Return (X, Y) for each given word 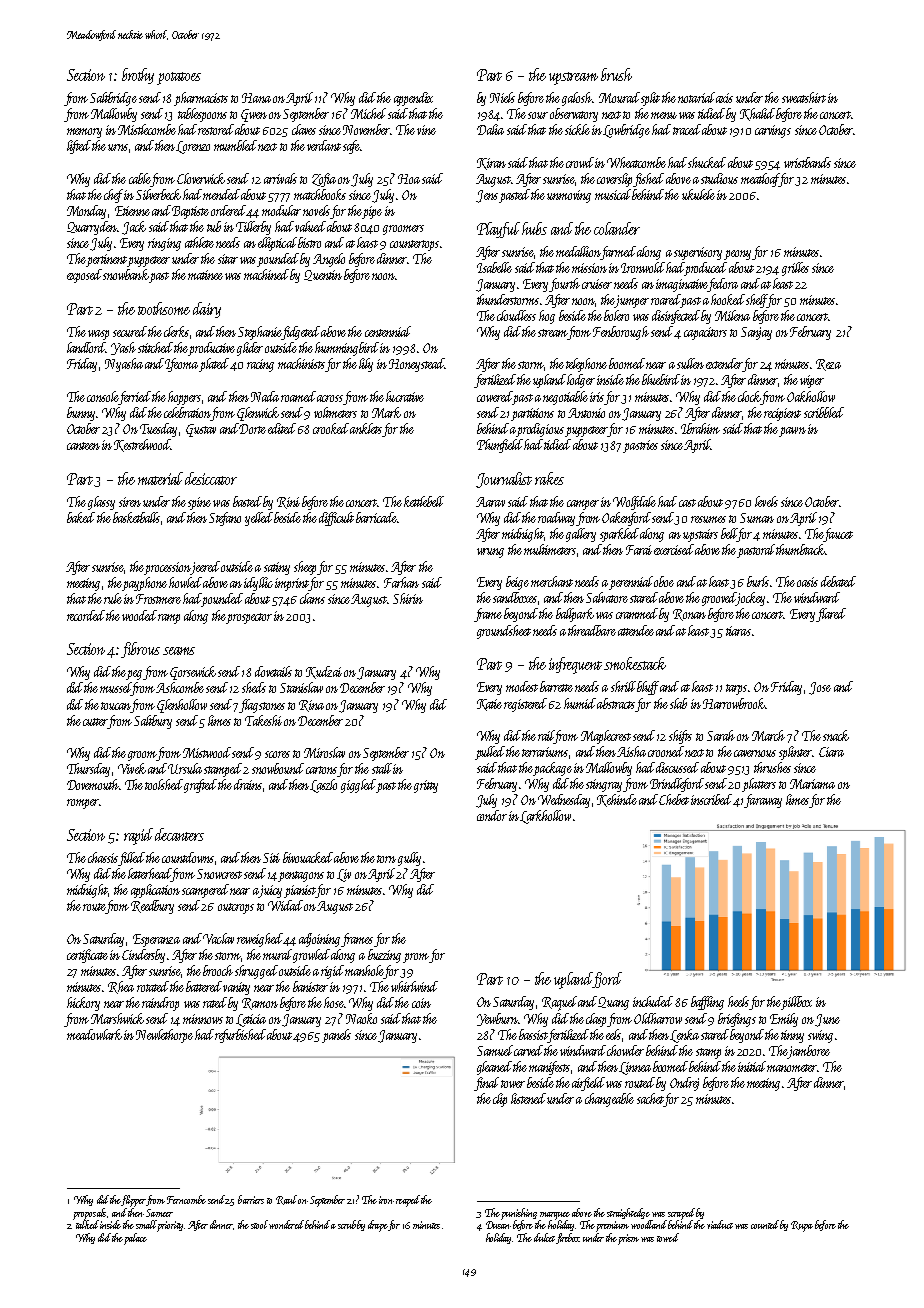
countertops (414, 245)
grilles (795, 269)
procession (168, 568)
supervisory (698, 253)
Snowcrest (219, 874)
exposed (84, 276)
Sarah (721, 735)
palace (135, 1239)
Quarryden (92, 228)
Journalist (504, 480)
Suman (757, 518)
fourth (564, 285)
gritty (426, 786)
